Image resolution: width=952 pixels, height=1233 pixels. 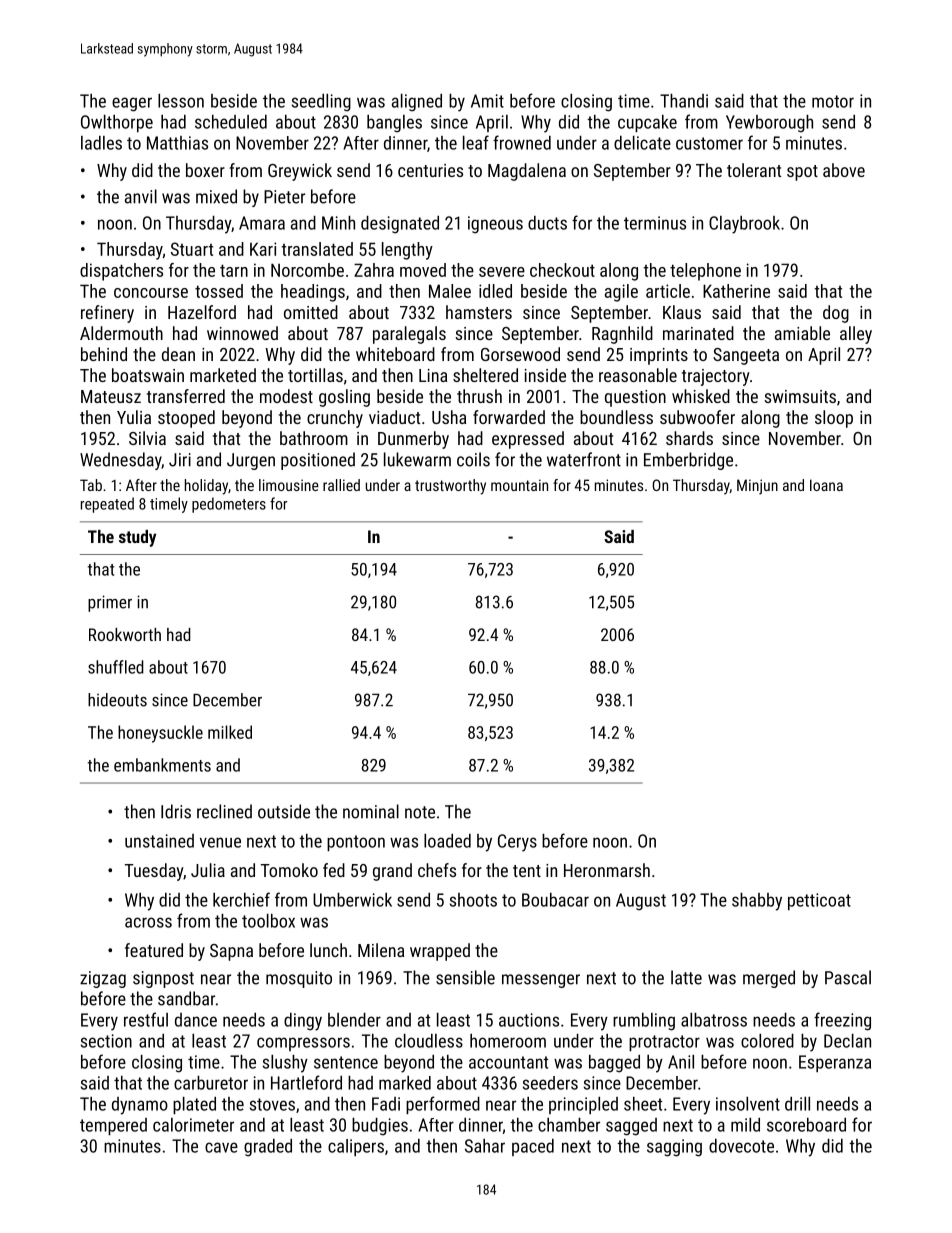 What do you see at coordinates (844, 170) in the image?
I see `above` at bounding box center [844, 170].
